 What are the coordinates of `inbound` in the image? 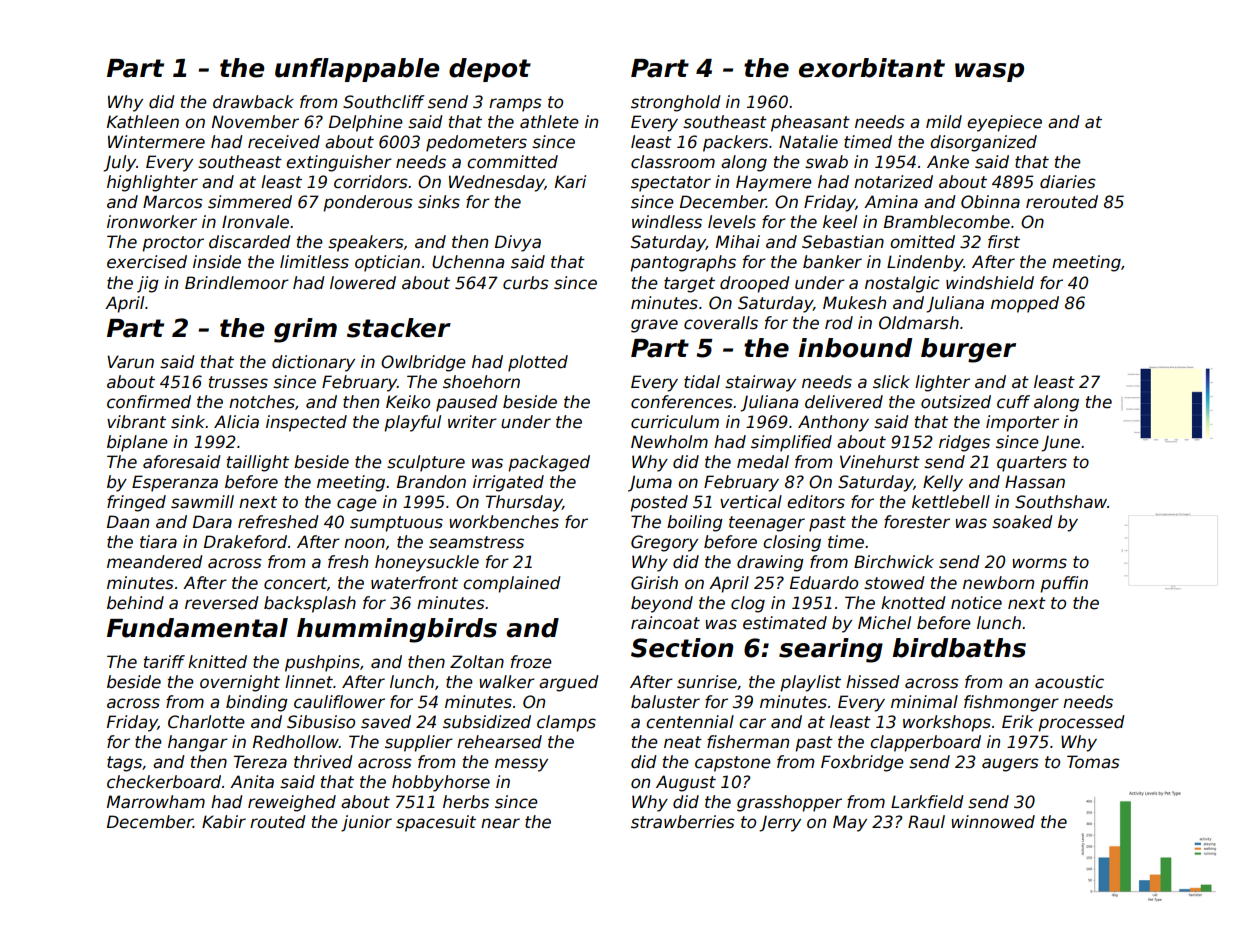 It's located at (856, 348).
